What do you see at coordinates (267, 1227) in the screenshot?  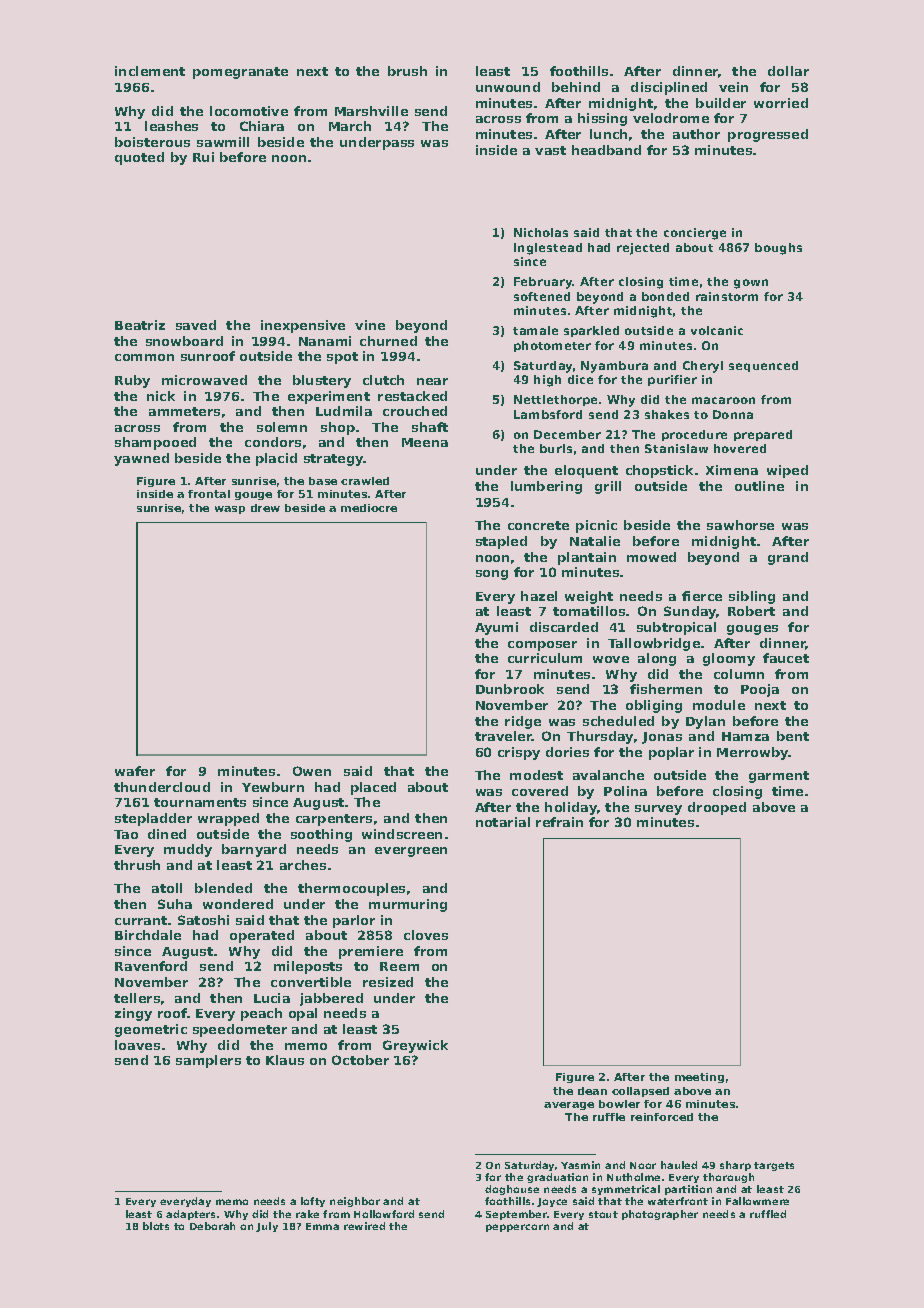 I see `July` at bounding box center [267, 1227].
